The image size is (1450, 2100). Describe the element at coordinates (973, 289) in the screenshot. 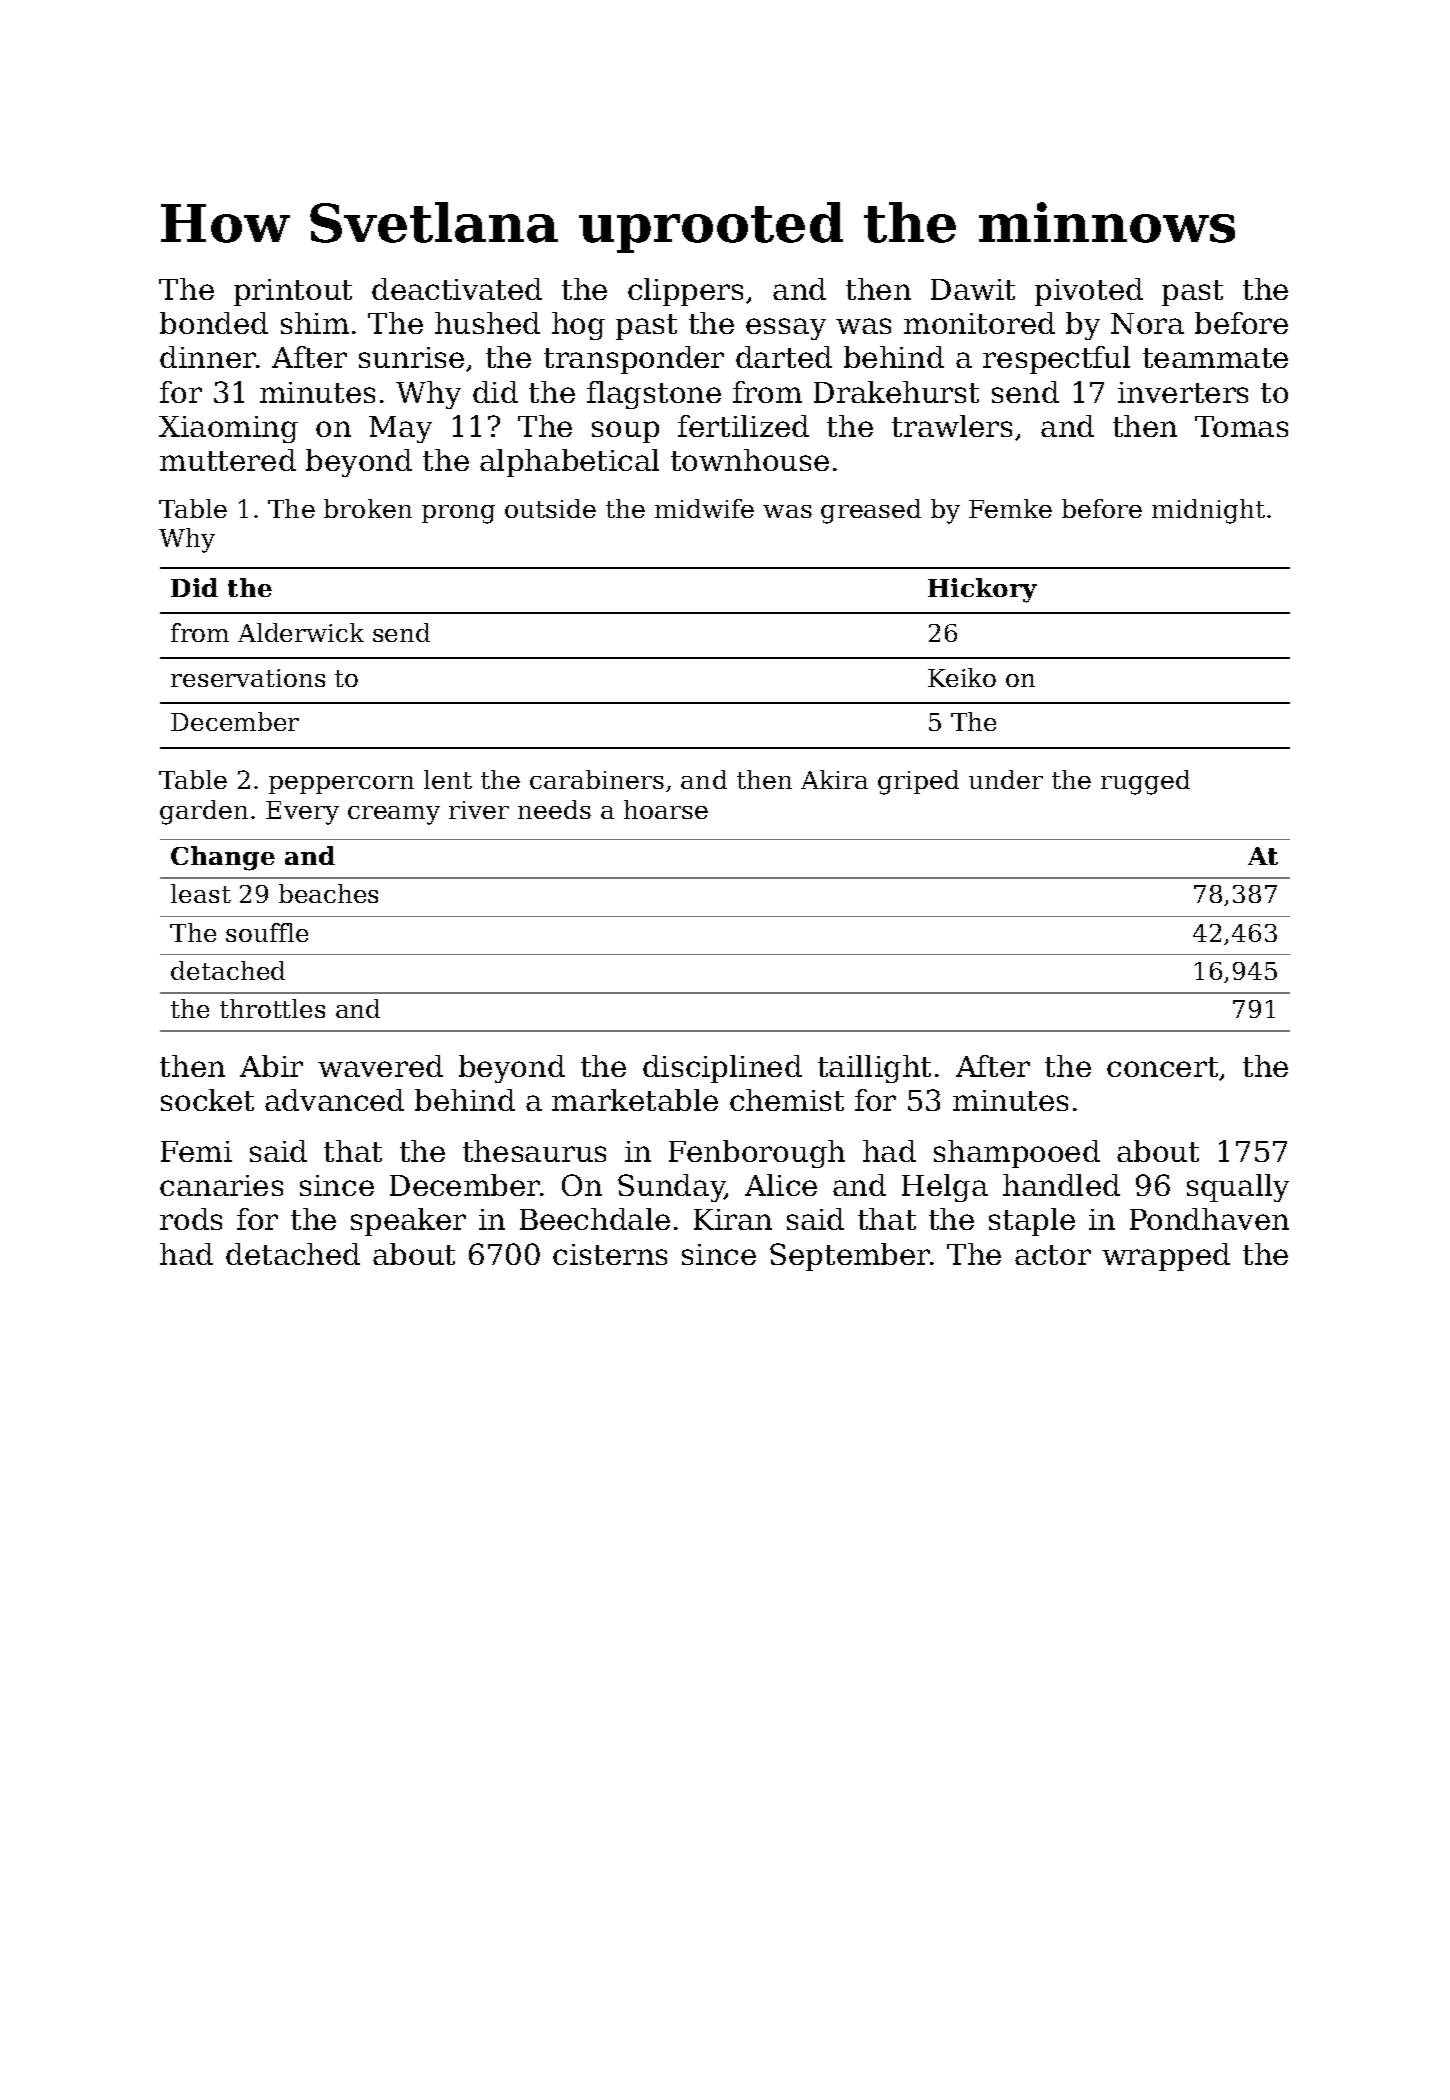

I see `Dawit` at that location.
